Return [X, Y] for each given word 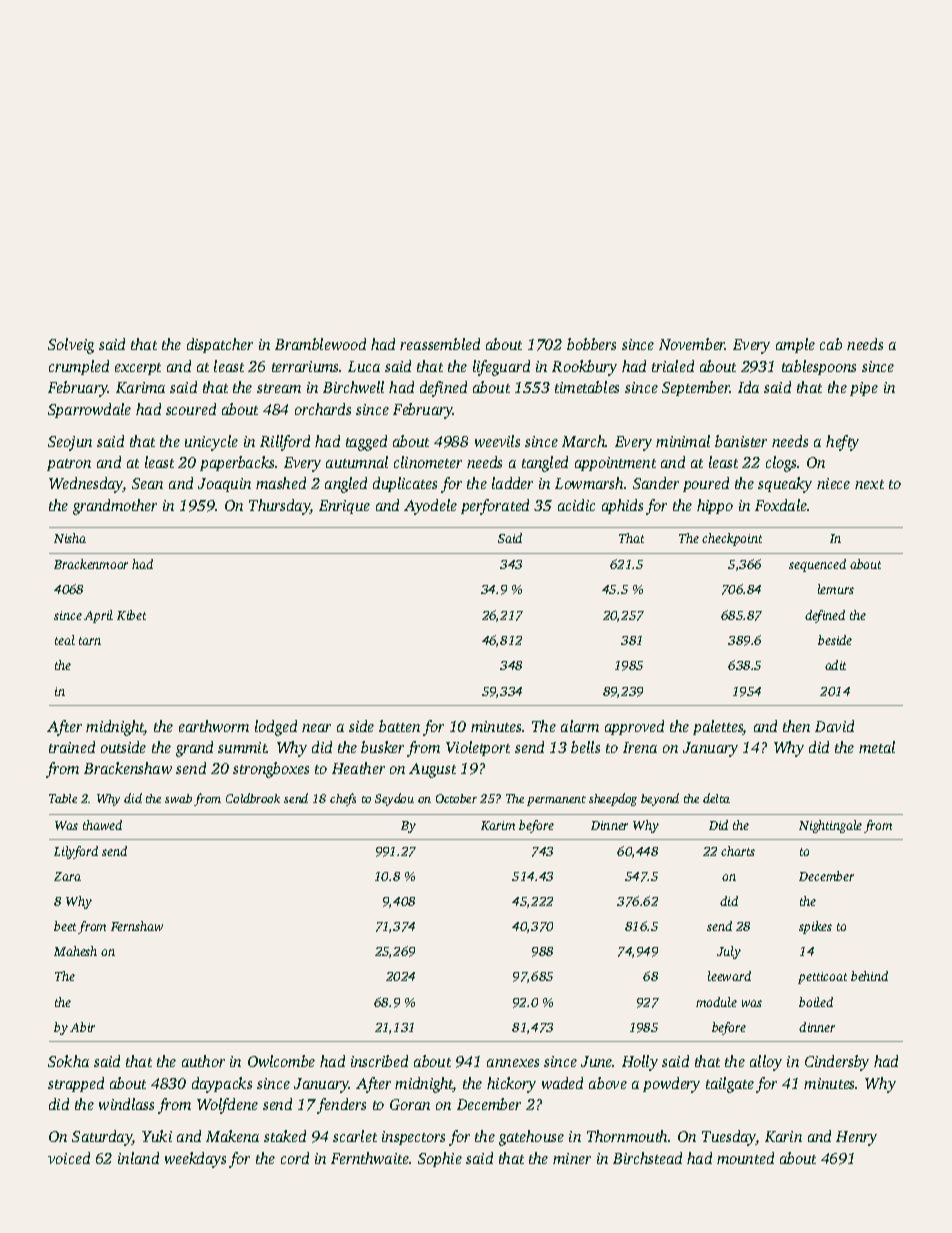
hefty [842, 443]
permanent [556, 801]
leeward [729, 976]
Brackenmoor [91, 564]
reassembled [440, 344]
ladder [512, 483]
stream [279, 388]
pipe [864, 389]
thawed [102, 825]
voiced [69, 1158]
